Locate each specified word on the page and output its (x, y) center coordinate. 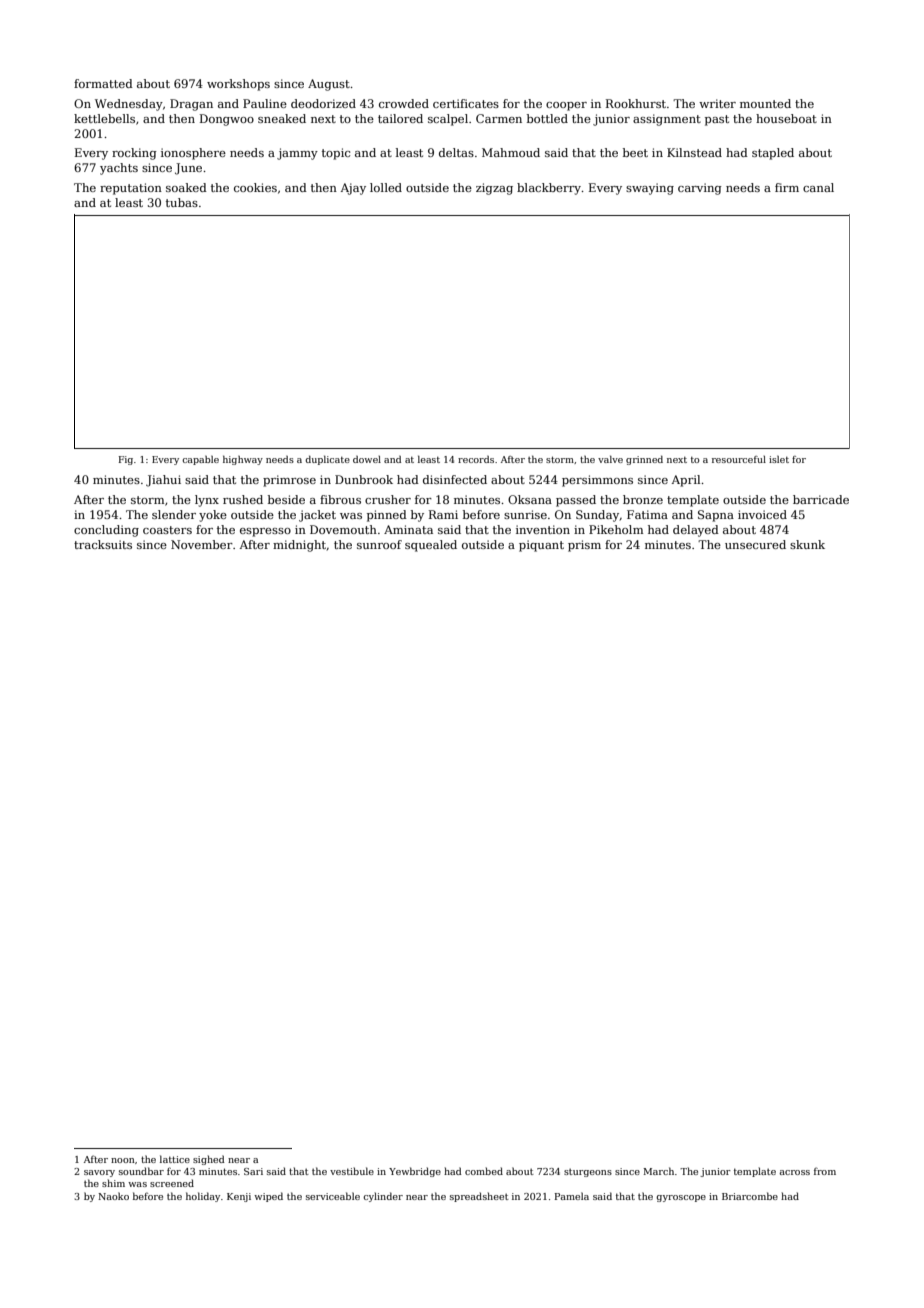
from (825, 1171)
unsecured (755, 544)
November (202, 544)
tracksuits (103, 544)
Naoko (113, 1196)
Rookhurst (636, 103)
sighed (209, 1160)
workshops (238, 85)
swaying (650, 189)
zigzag (494, 189)
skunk (807, 544)
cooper (566, 106)
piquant (541, 546)
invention (543, 529)
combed (484, 1171)
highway (243, 460)
